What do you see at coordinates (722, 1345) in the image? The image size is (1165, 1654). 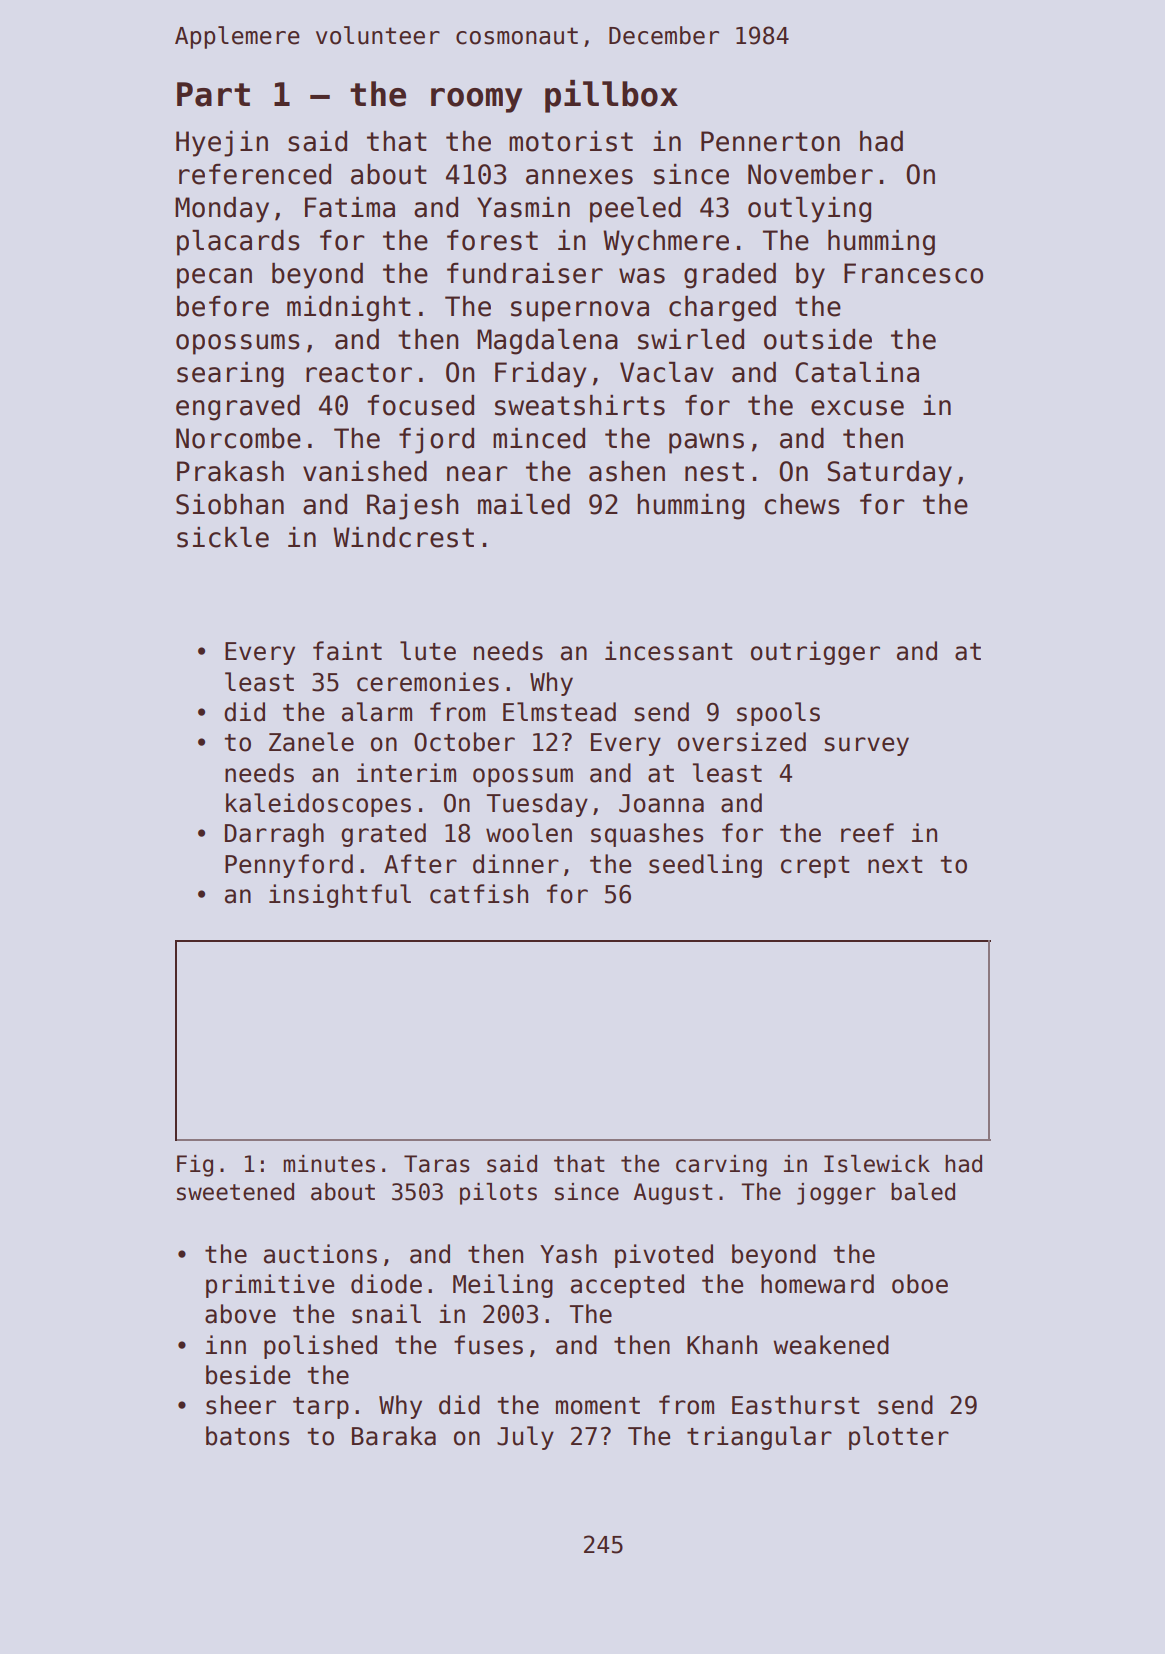 I see `Khanh` at bounding box center [722, 1345].
